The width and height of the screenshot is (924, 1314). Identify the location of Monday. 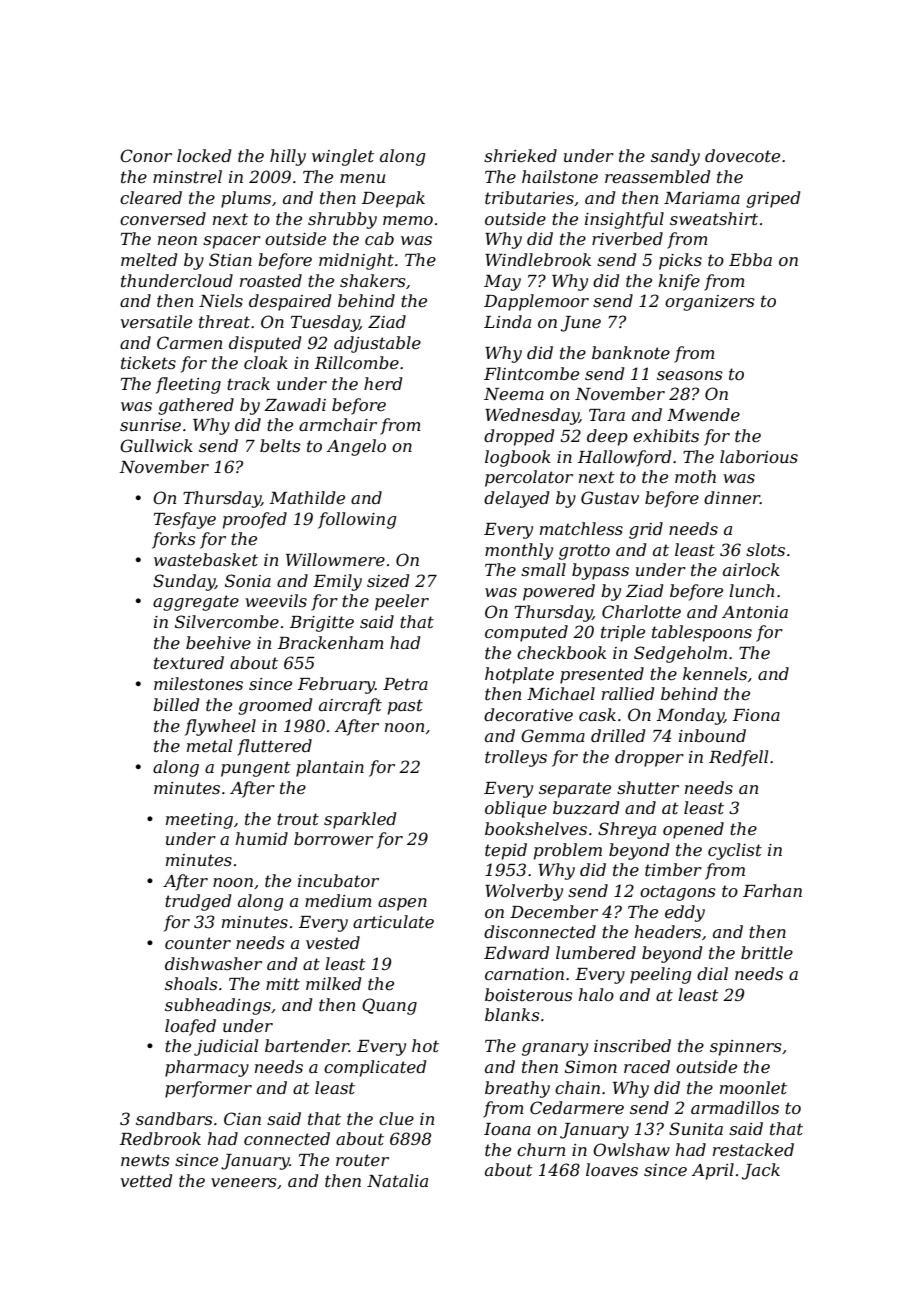
(690, 716).
